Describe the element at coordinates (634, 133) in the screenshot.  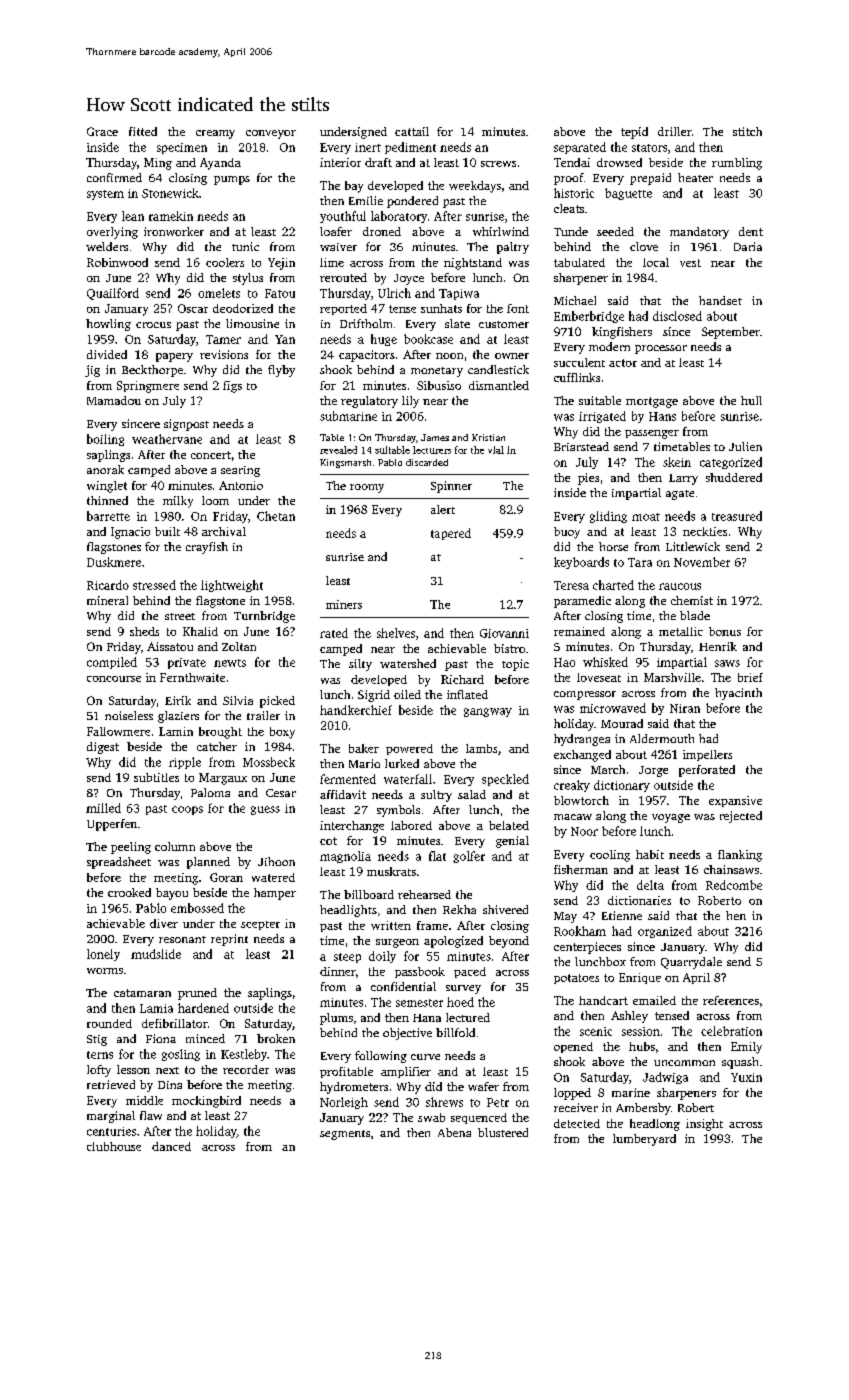
I see `tepid` at that location.
